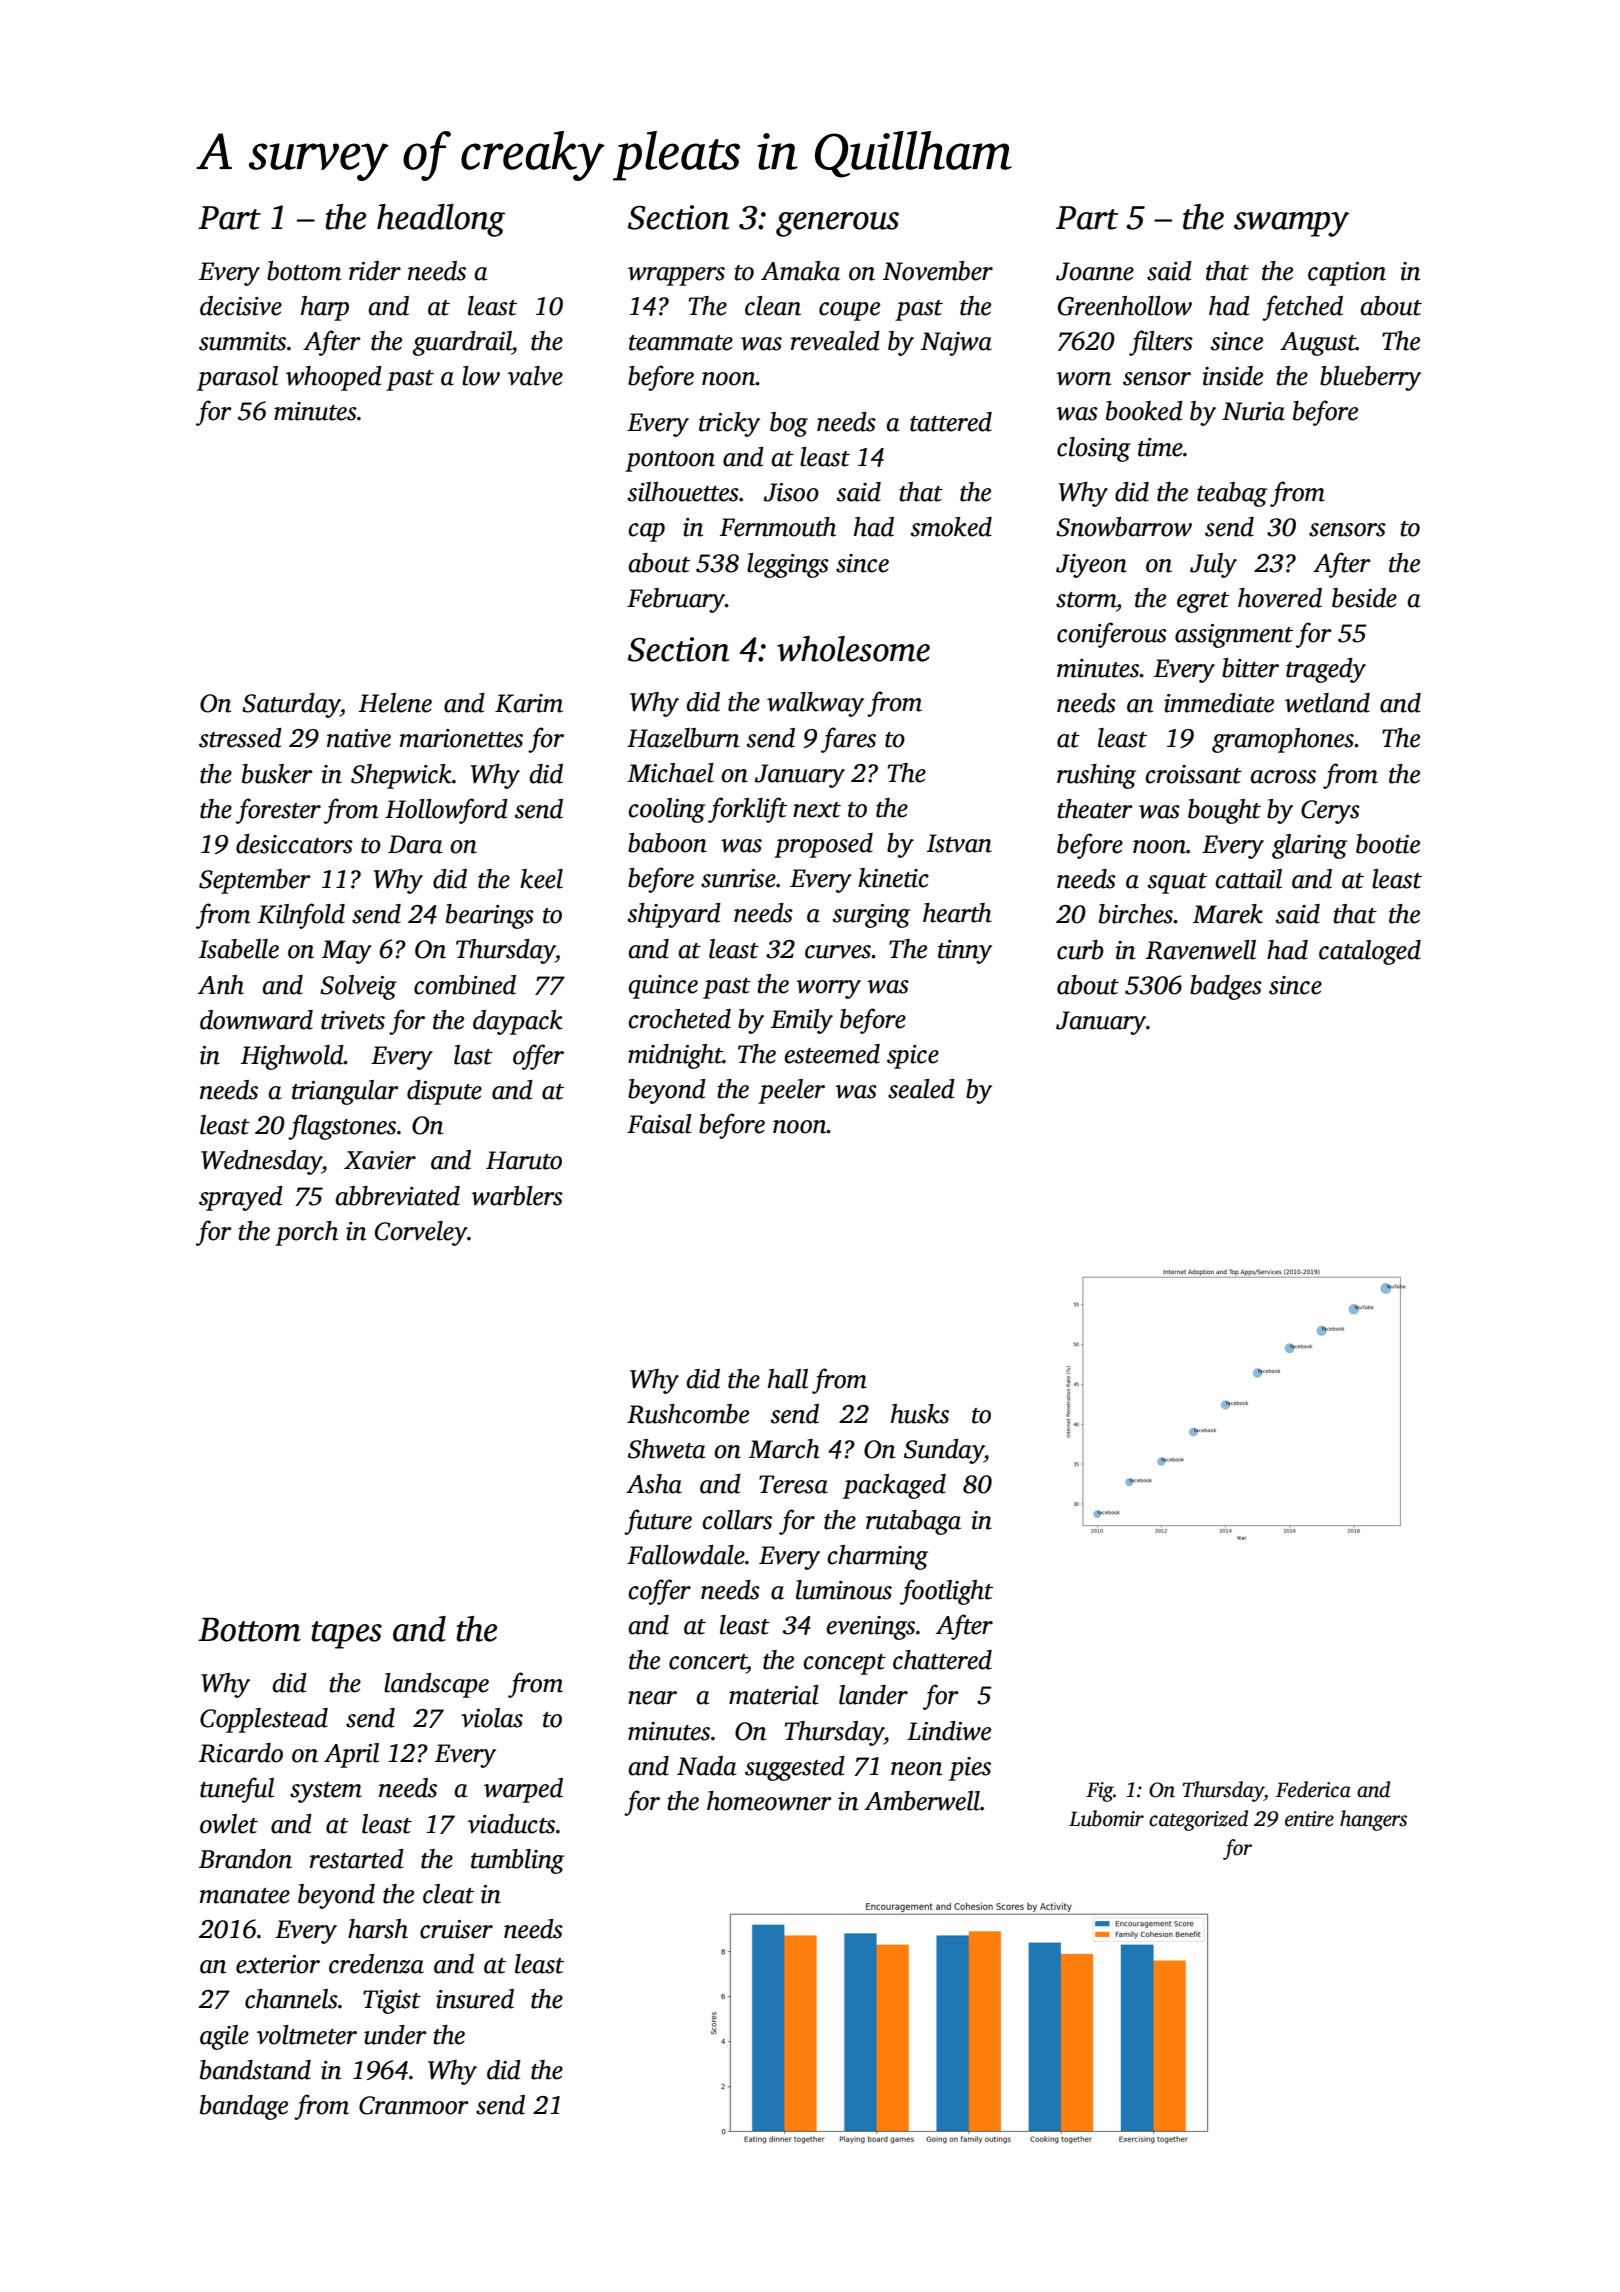  What do you see at coordinates (395, 2035) in the screenshot?
I see `under` at bounding box center [395, 2035].
